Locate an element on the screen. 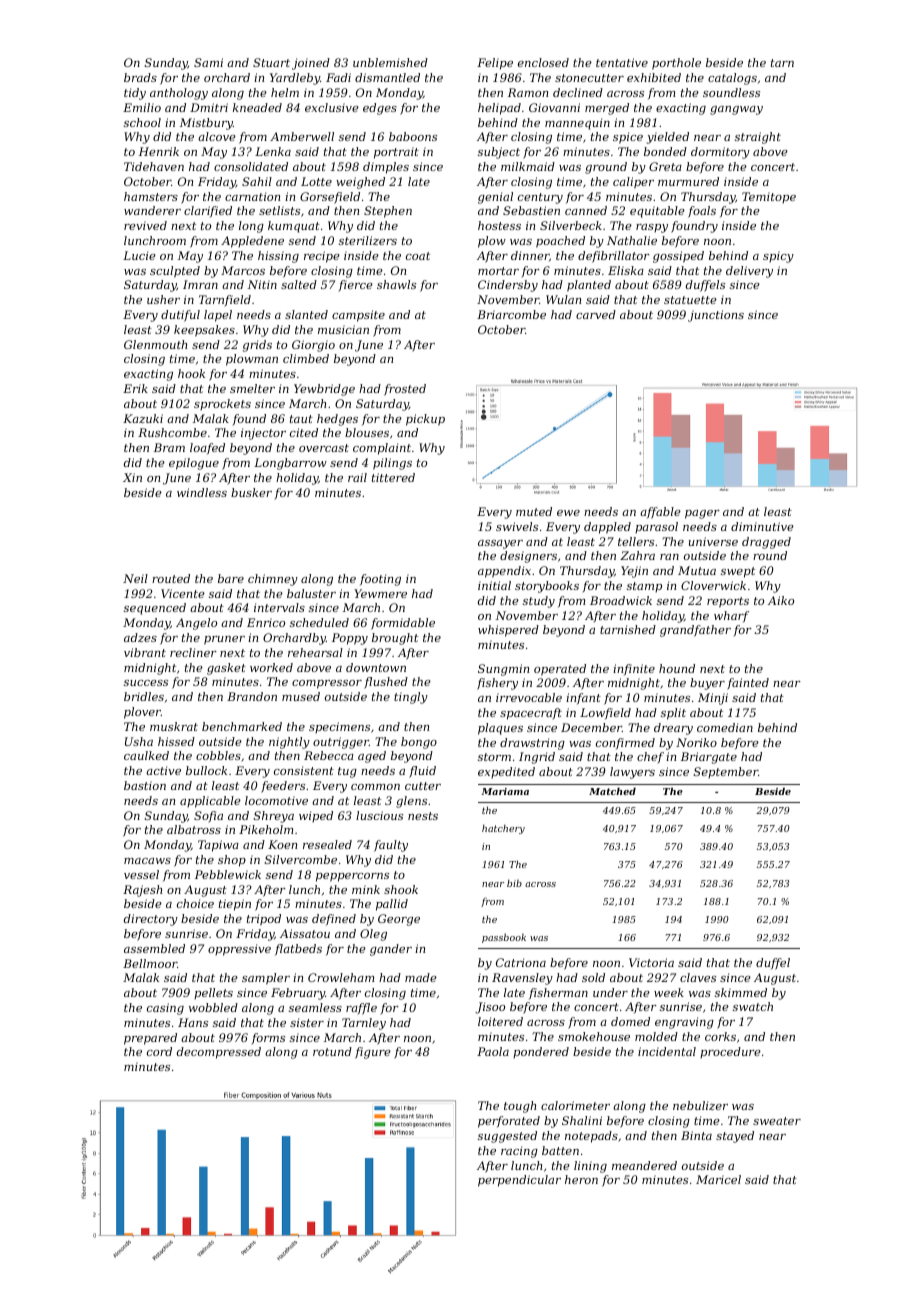  genial is located at coordinates (495, 198).
